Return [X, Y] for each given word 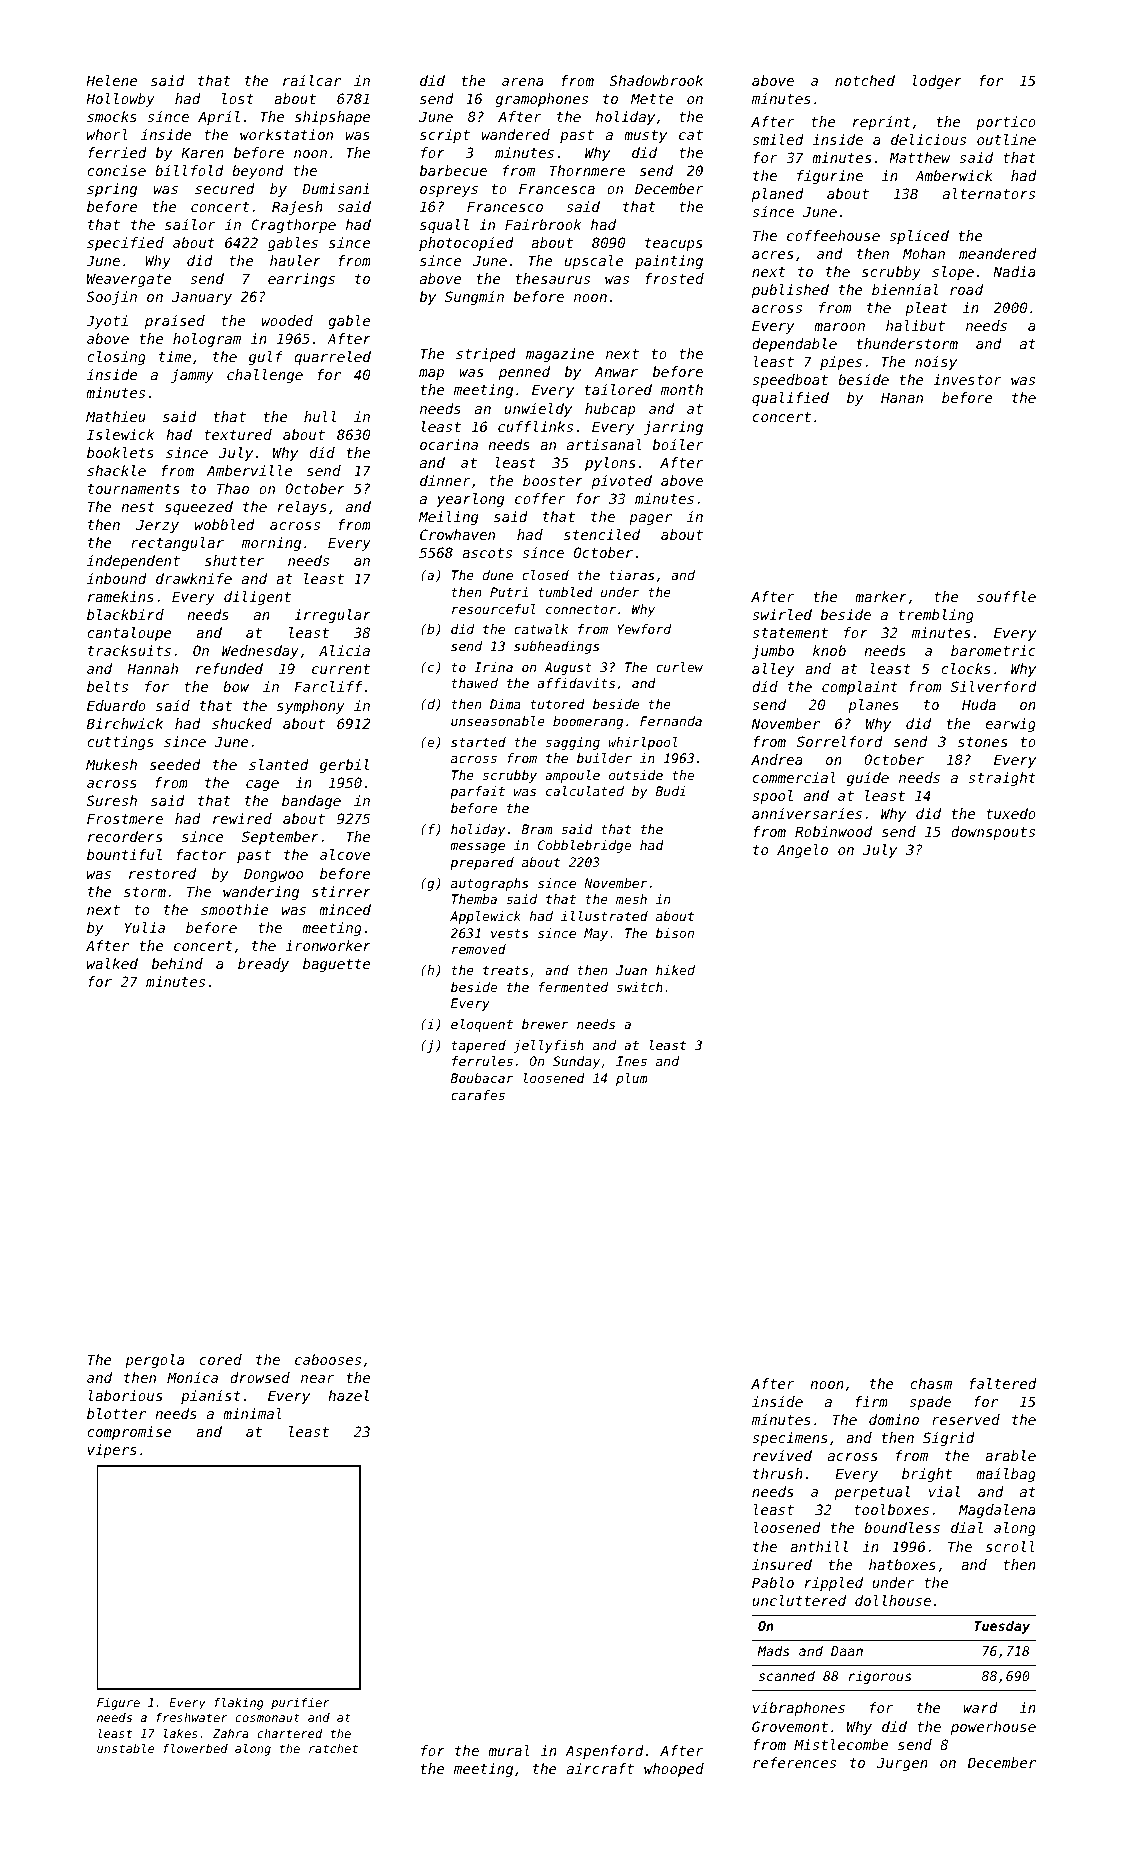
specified [125, 244]
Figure [118, 1704]
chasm [931, 1383]
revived [782, 1455]
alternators [989, 193]
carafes [478, 1095]
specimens [790, 1439]
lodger [937, 82]
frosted [675, 278]
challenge [265, 376]
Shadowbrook [656, 80]
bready [263, 965]
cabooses [328, 1359]
